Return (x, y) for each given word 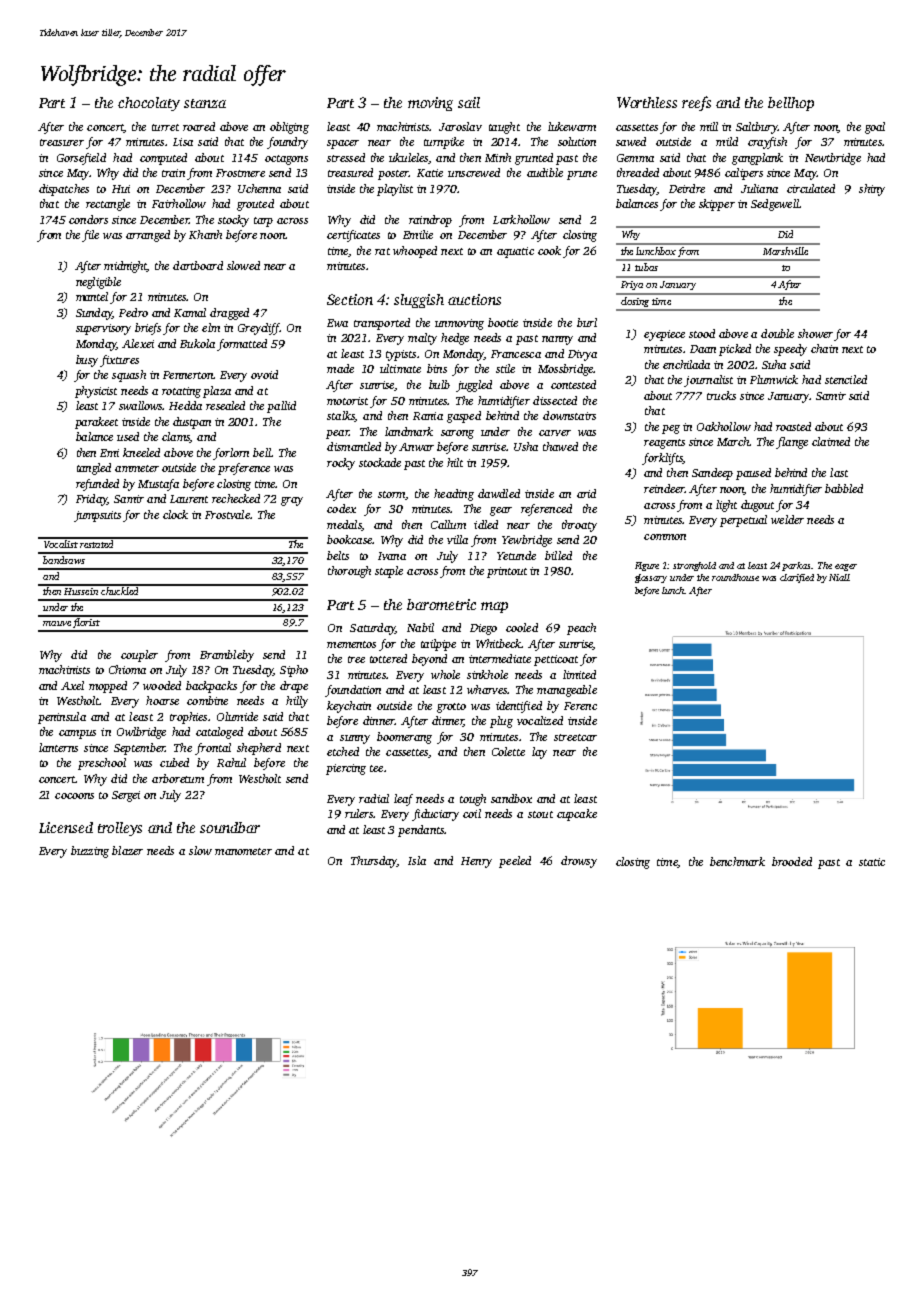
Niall (839, 577)
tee (376, 768)
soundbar (230, 827)
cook (549, 250)
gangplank (757, 159)
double (777, 333)
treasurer (62, 142)
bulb (439, 384)
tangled (94, 469)
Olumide (237, 716)
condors (88, 219)
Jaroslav (460, 126)
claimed (831, 441)
